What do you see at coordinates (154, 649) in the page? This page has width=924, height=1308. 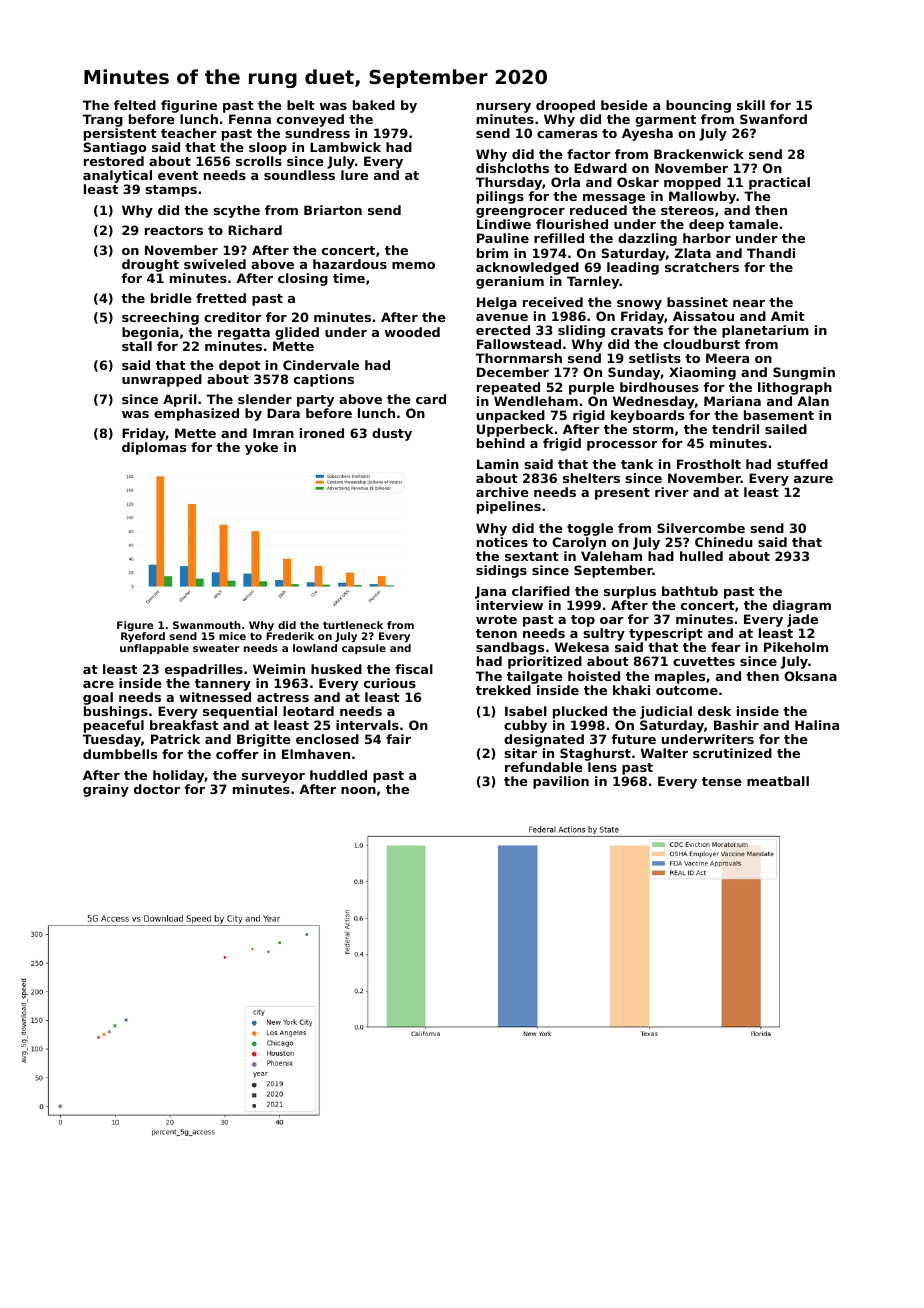 I see `unflappable` at bounding box center [154, 649].
